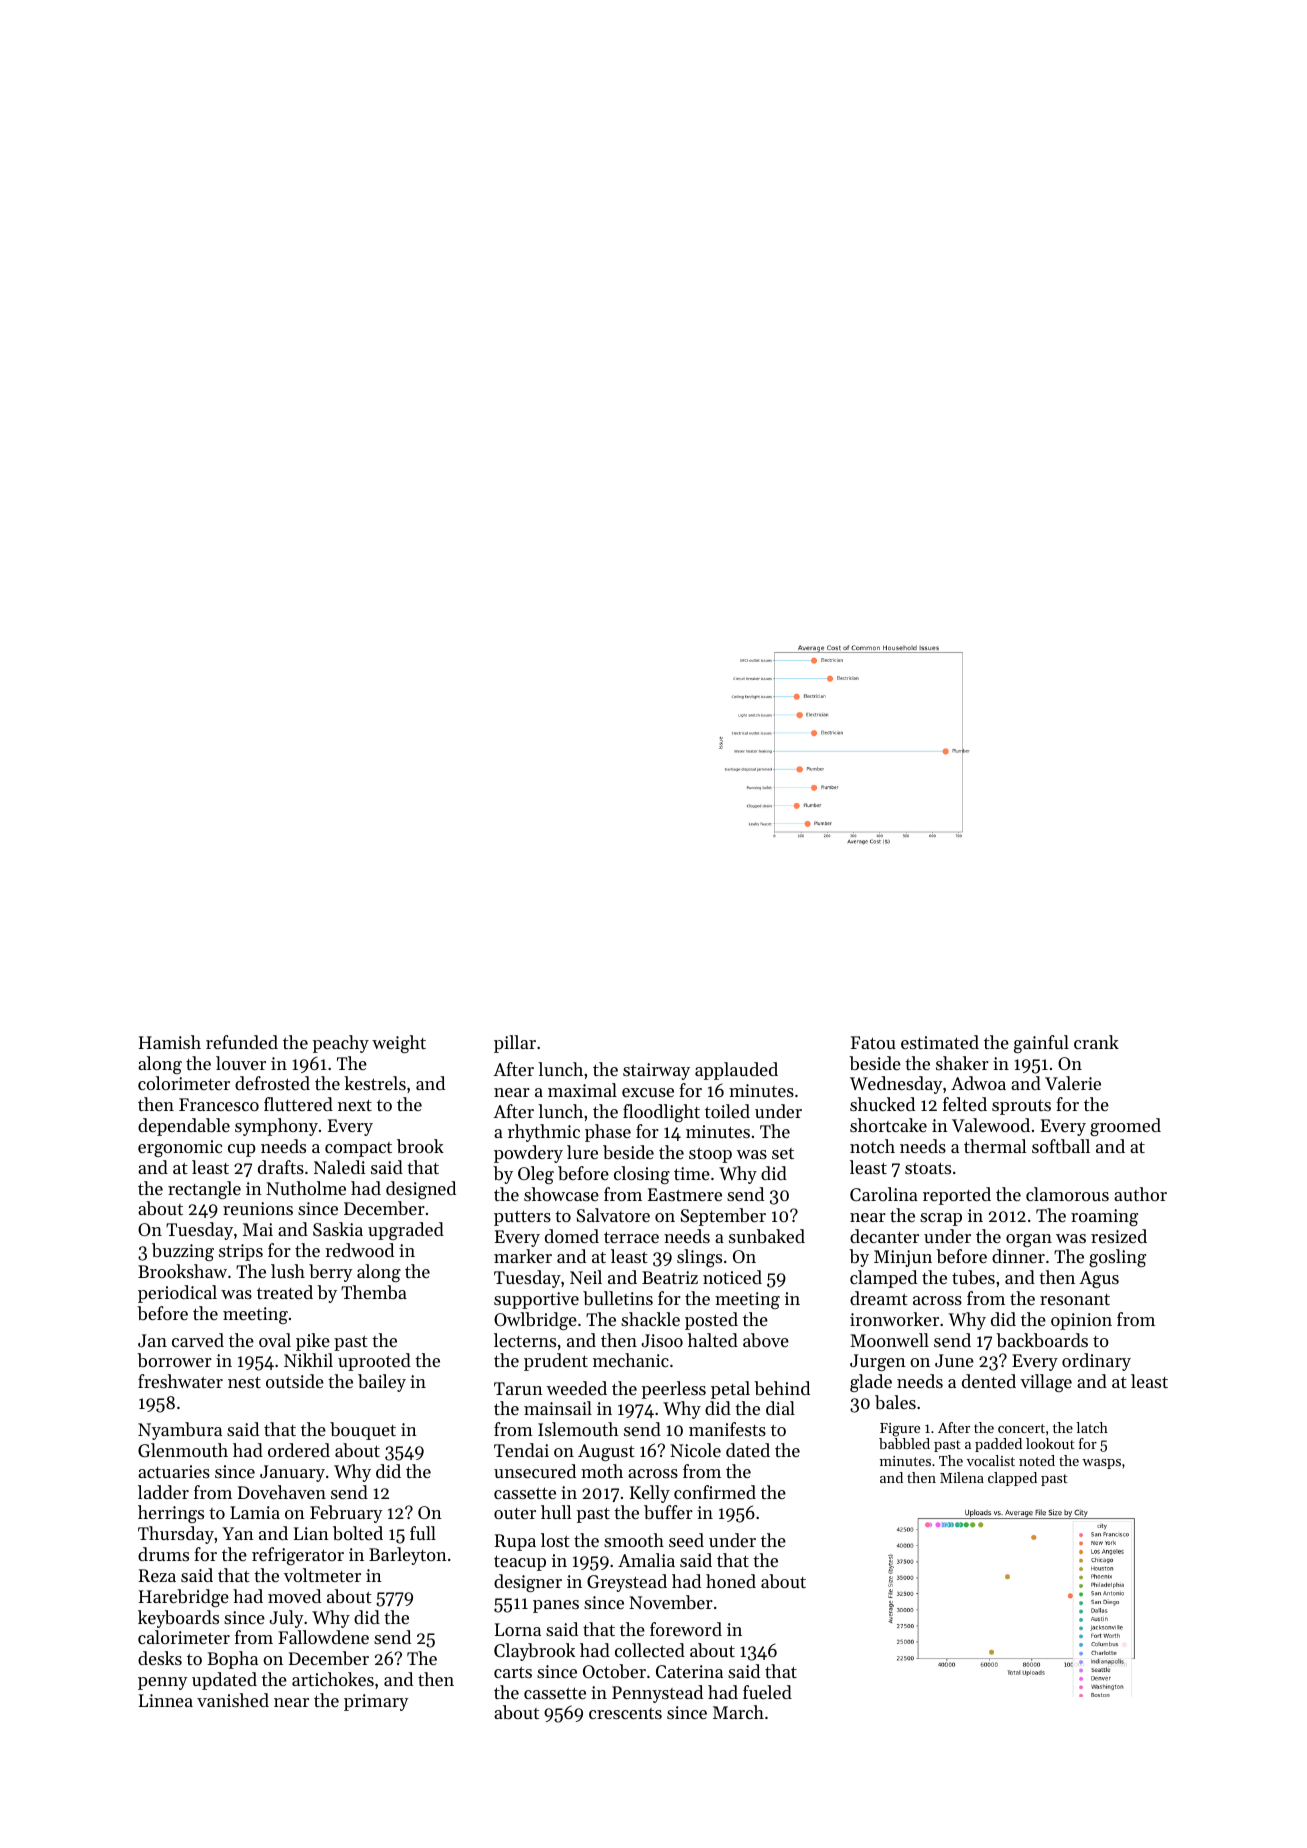  What do you see at coordinates (1081, 1321) in the page?
I see `opinion` at bounding box center [1081, 1321].
